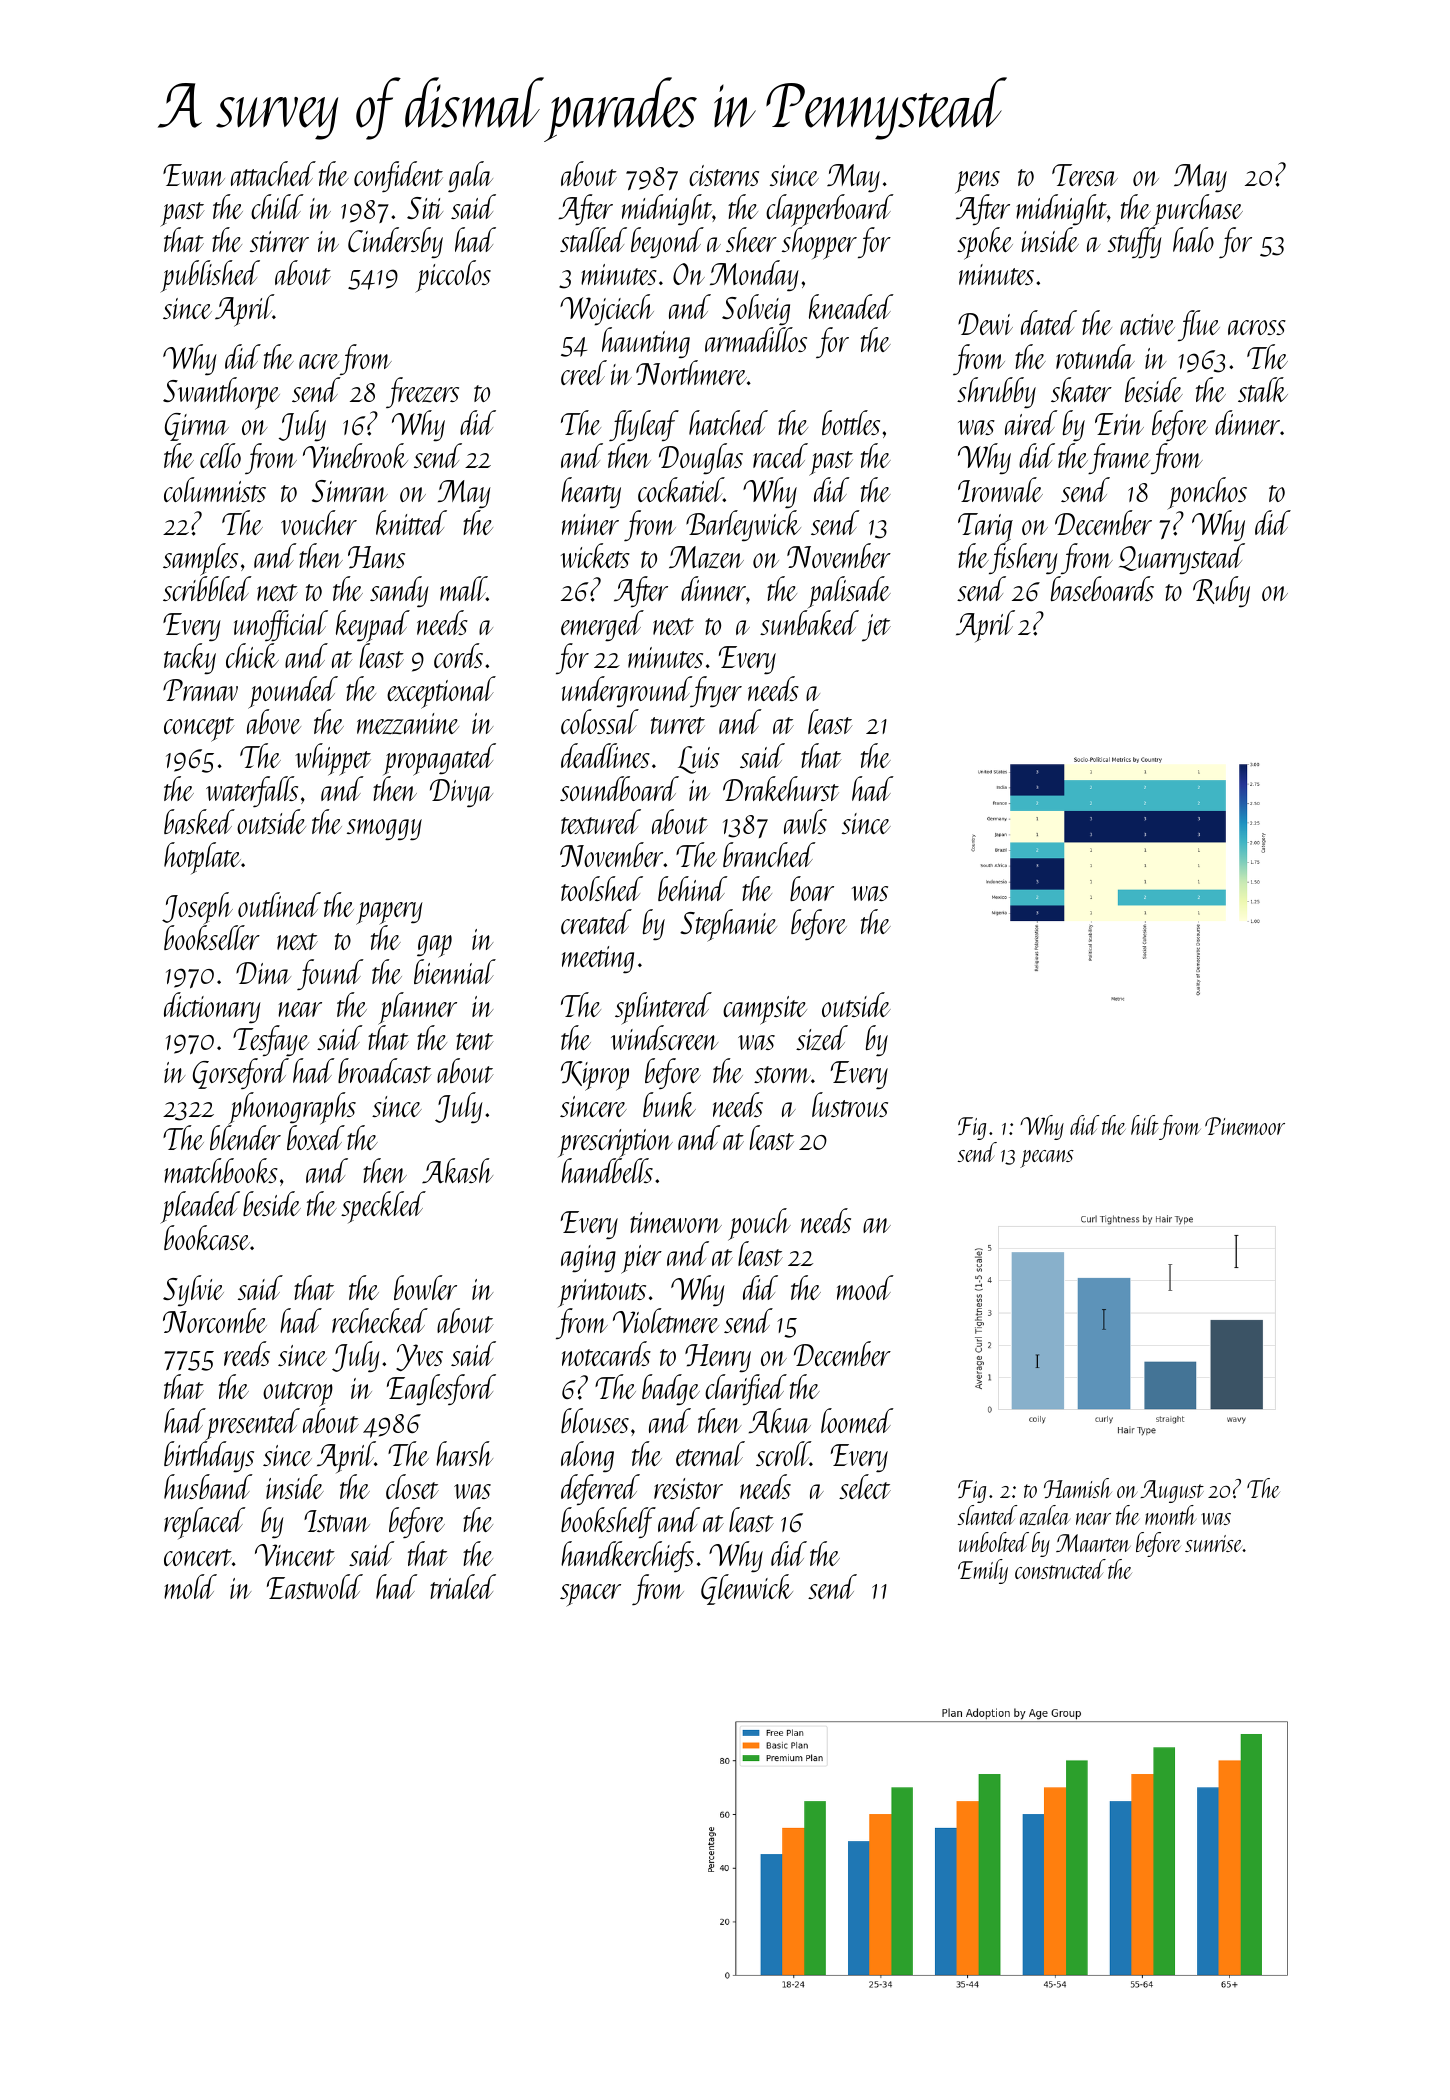 This screenshot has width=1450, height=2100. I want to click on Ruby, so click(1221, 591).
